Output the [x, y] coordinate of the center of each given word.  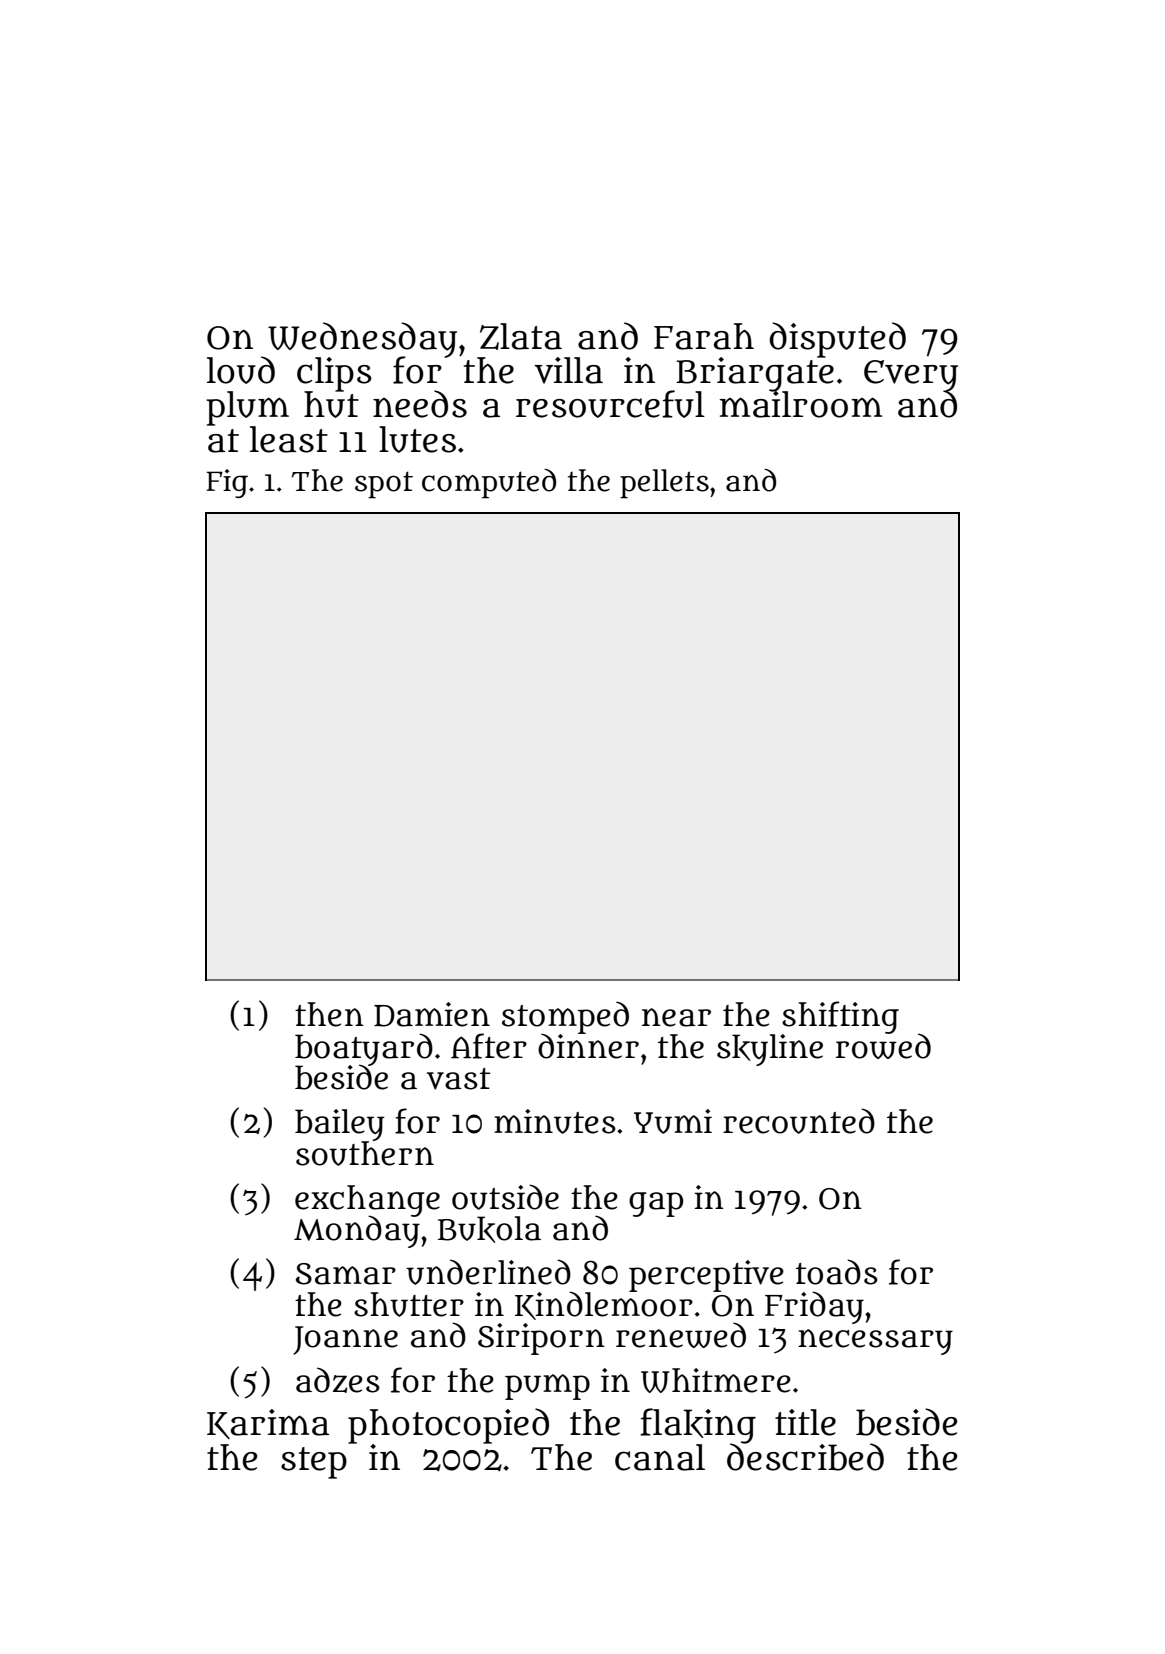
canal [660, 1457]
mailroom [801, 404]
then [329, 1014]
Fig [227, 483]
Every [911, 375]
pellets [664, 484]
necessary [875, 1342]
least [289, 439]
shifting [840, 1017]
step [314, 1463]
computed [489, 484]
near [676, 1017]
